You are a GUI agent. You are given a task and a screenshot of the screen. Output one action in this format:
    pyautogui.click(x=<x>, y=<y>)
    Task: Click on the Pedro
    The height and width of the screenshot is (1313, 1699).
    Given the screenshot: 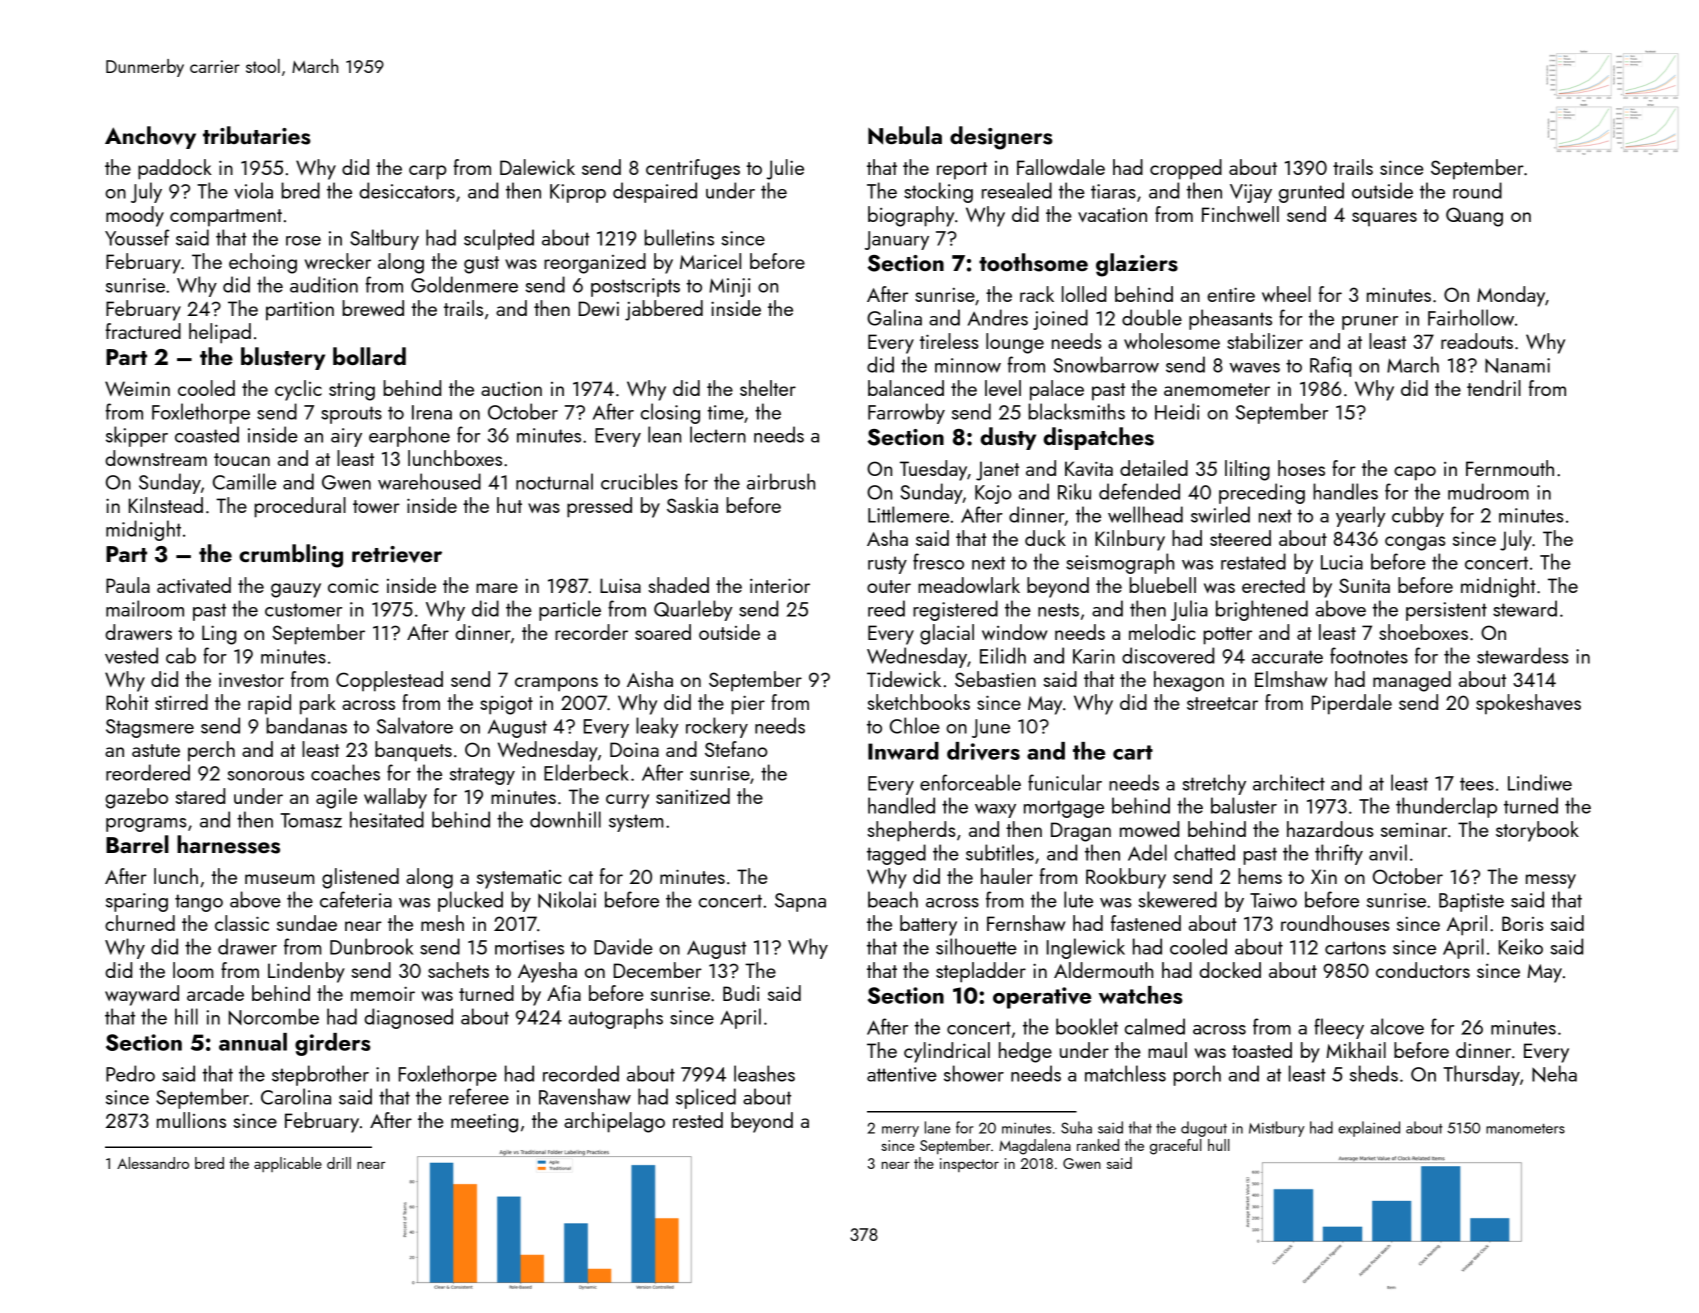 What is the action you would take?
    pyautogui.click(x=130, y=1073)
